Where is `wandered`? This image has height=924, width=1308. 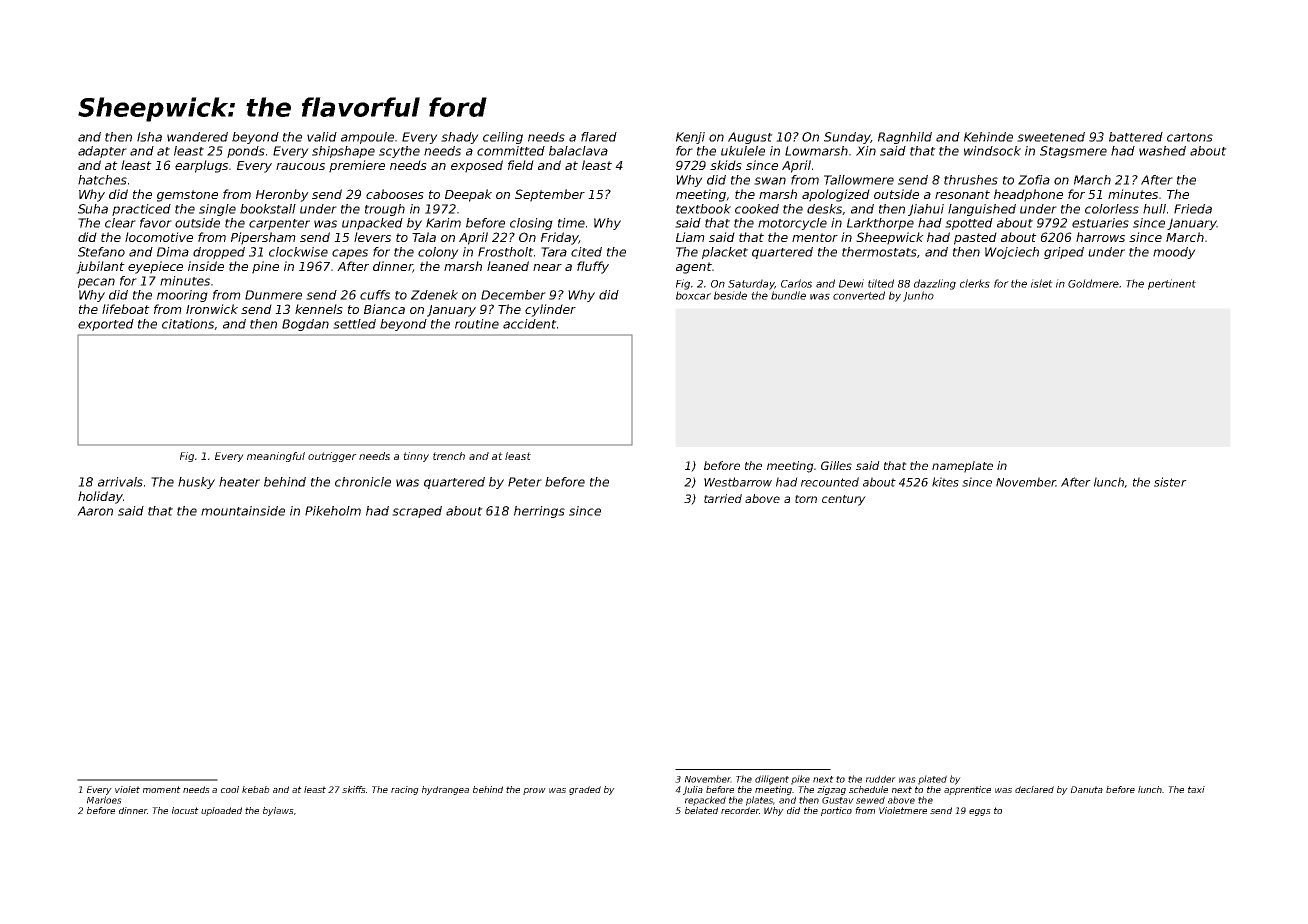 wandered is located at coordinates (197, 137).
